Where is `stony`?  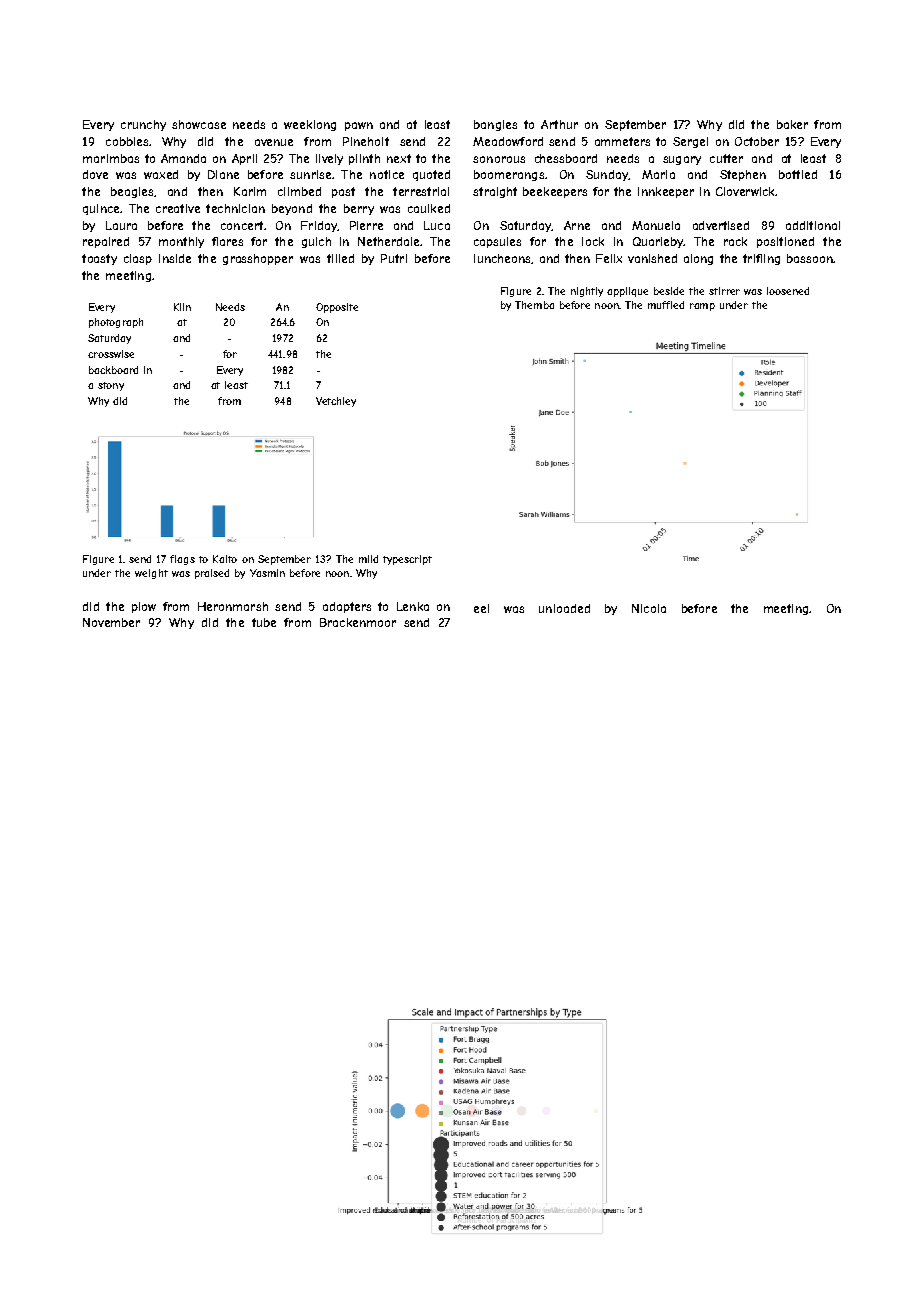
stony is located at coordinates (111, 386).
